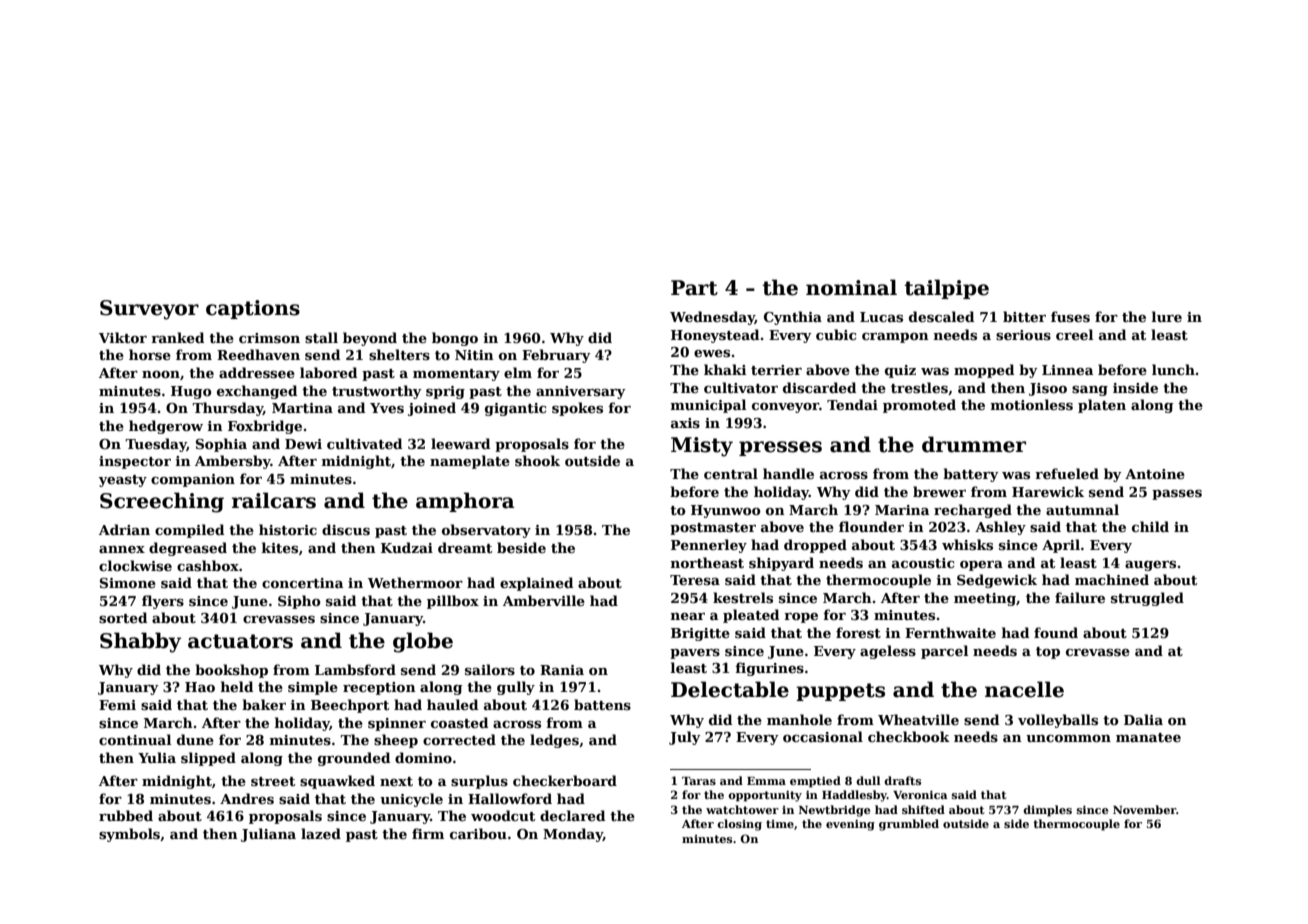 This image has height=924, width=1308. Describe the element at coordinates (1068, 738) in the image. I see `uncommon` at that location.
